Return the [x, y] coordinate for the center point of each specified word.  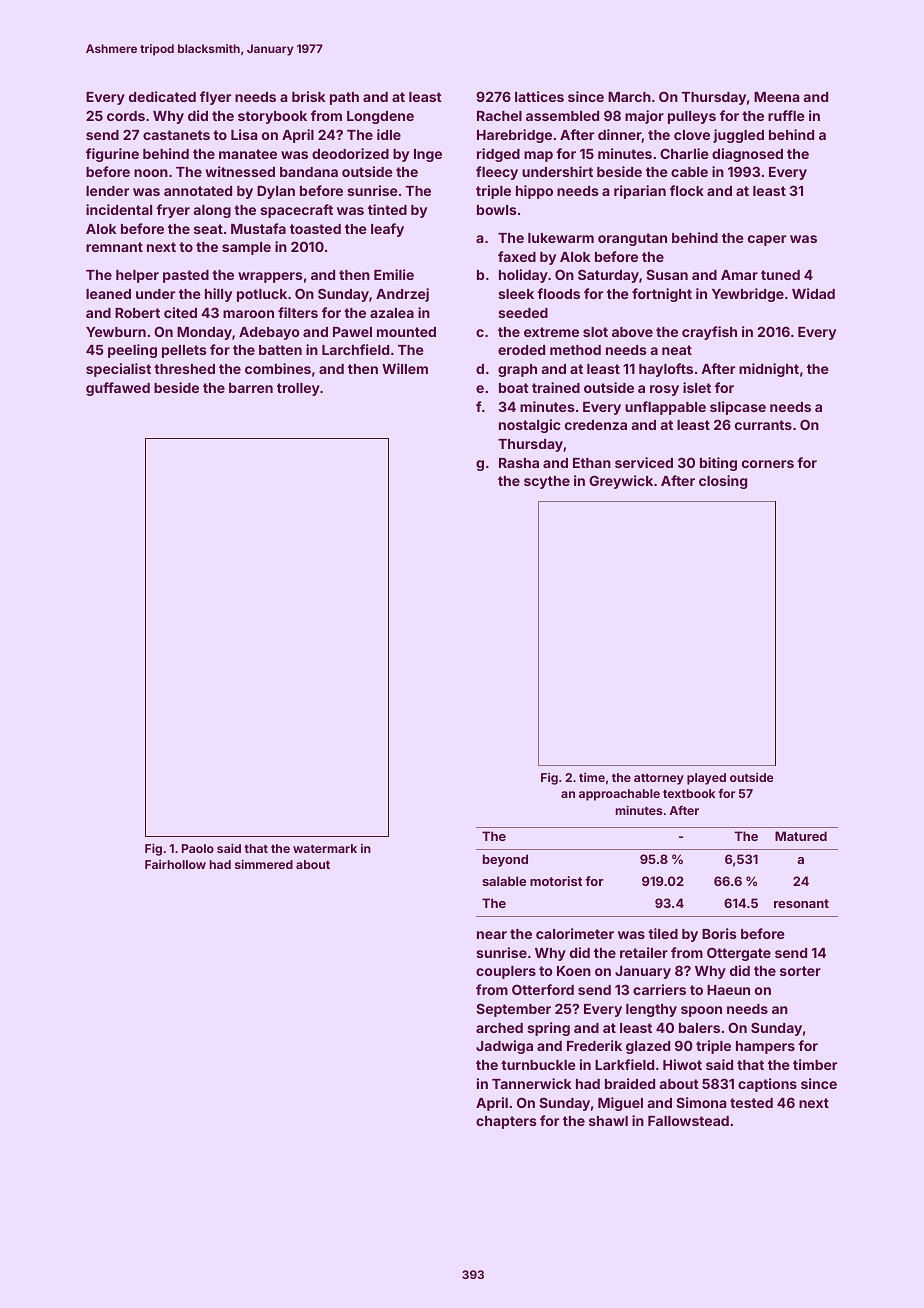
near [492, 935]
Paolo [198, 848]
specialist [118, 370]
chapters [506, 1122]
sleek [516, 294]
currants [763, 425]
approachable [619, 795]
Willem [405, 368]
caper [767, 240]
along [212, 211]
